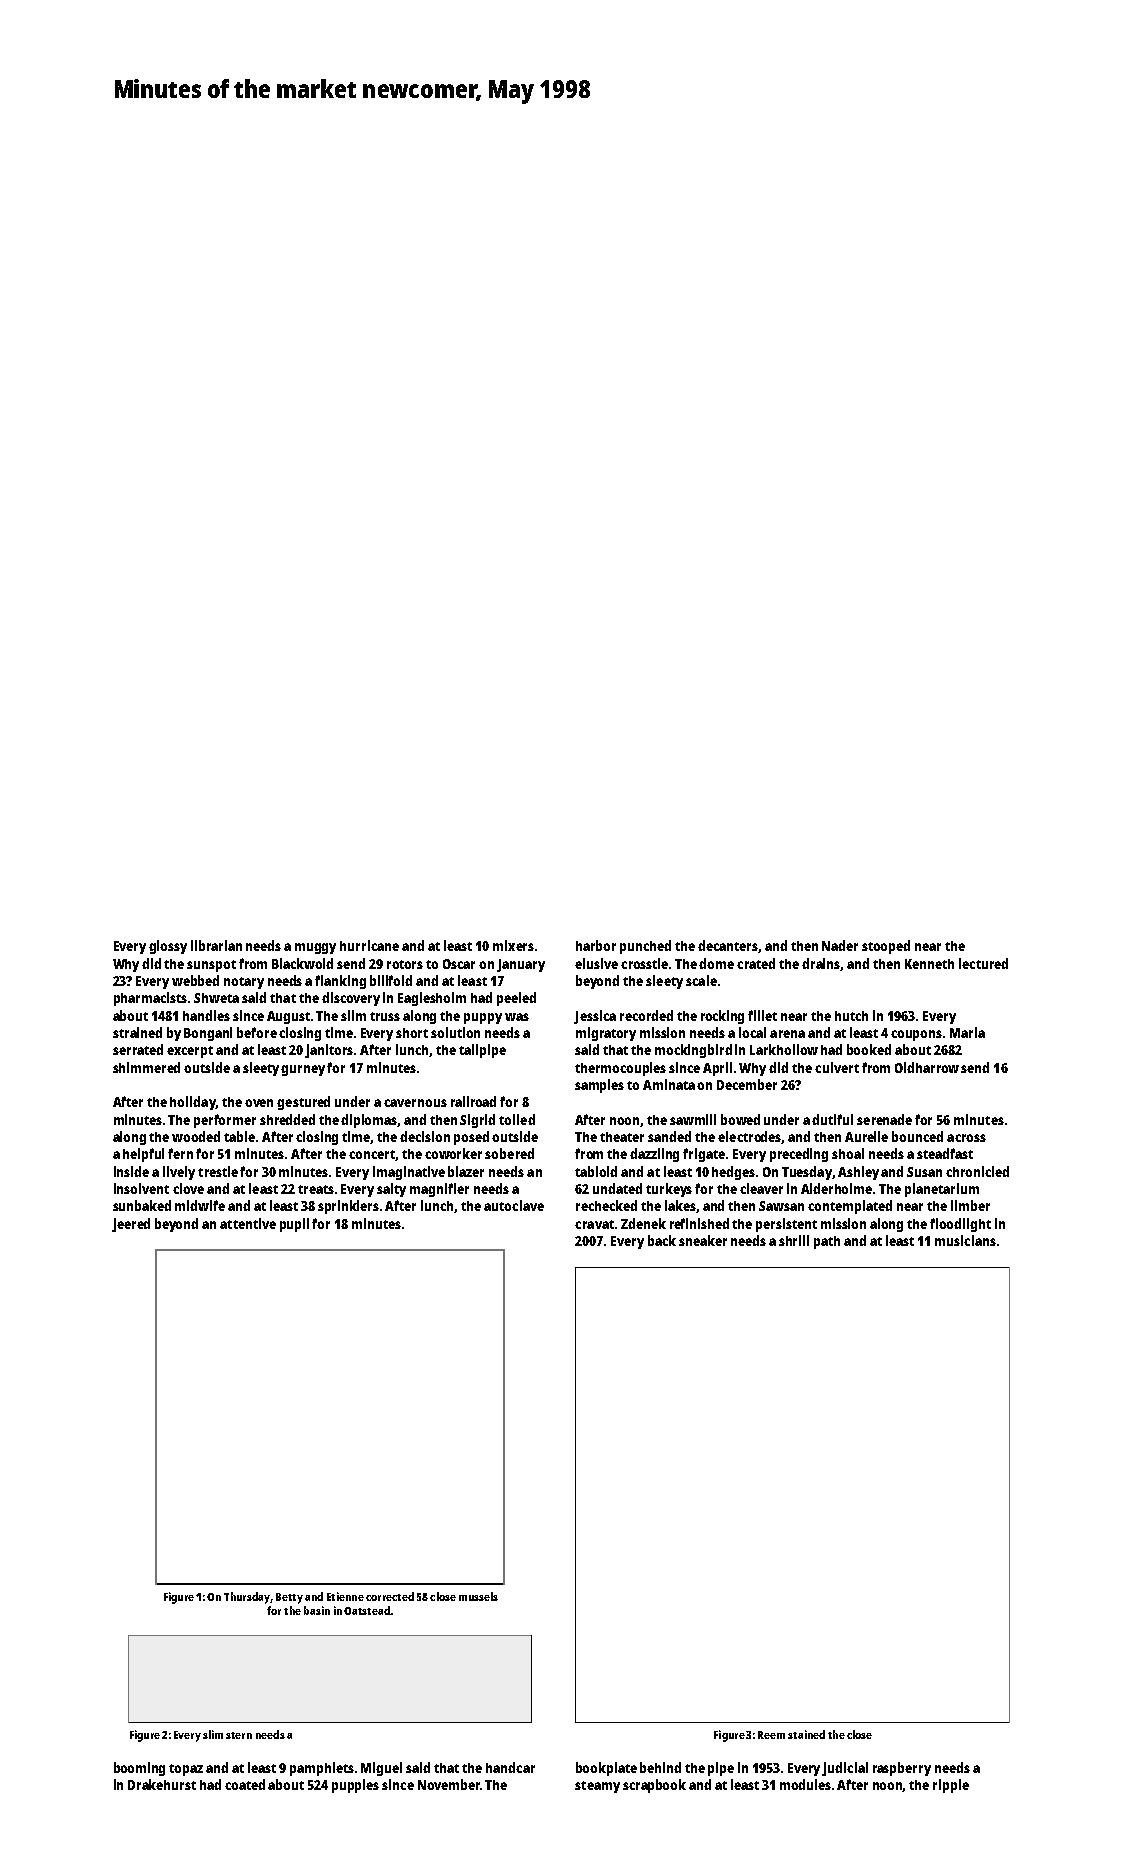  Describe the element at coordinates (390, 1596) in the page. I see `corrected` at that location.
